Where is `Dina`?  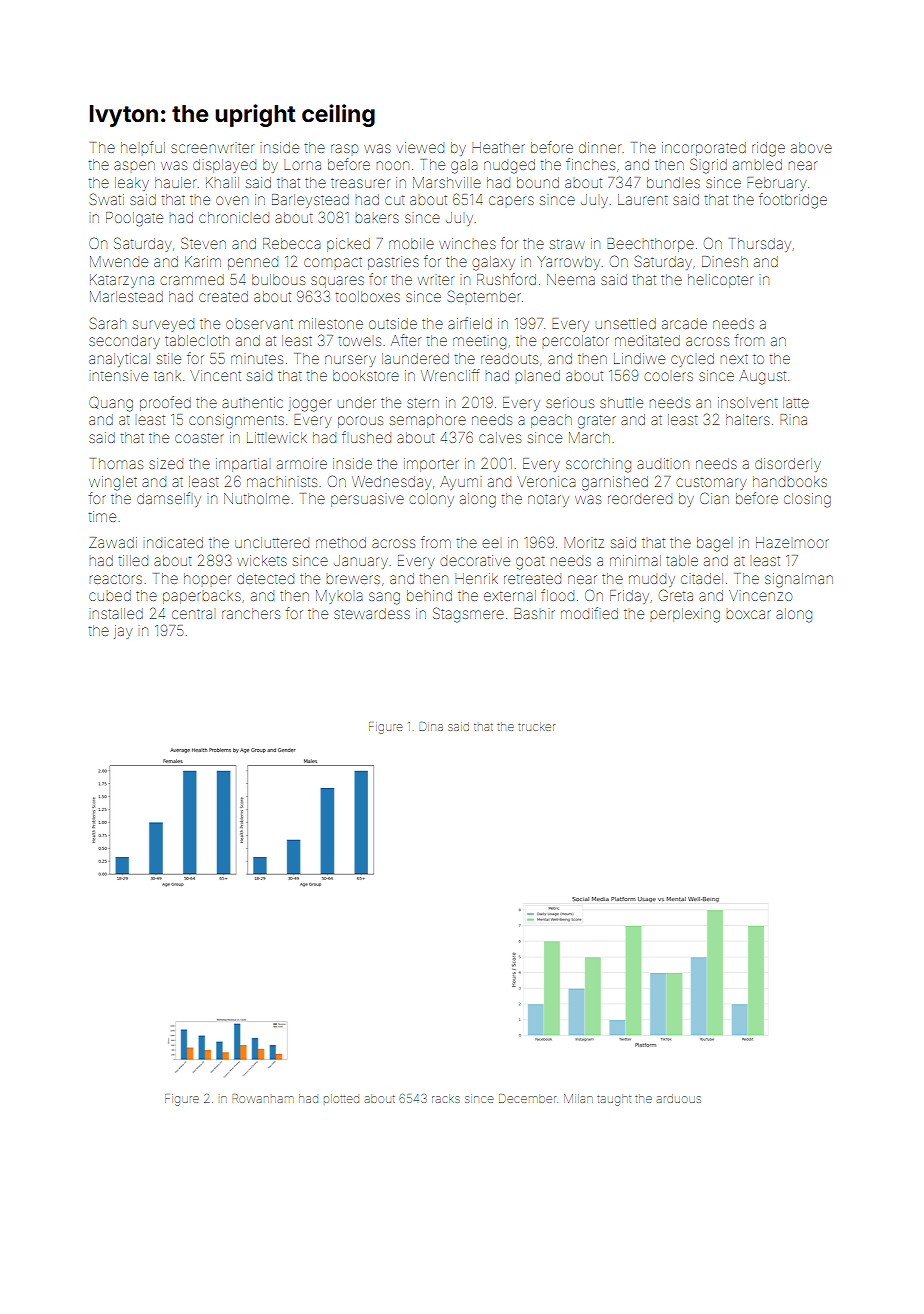
Dina is located at coordinates (431, 726).
